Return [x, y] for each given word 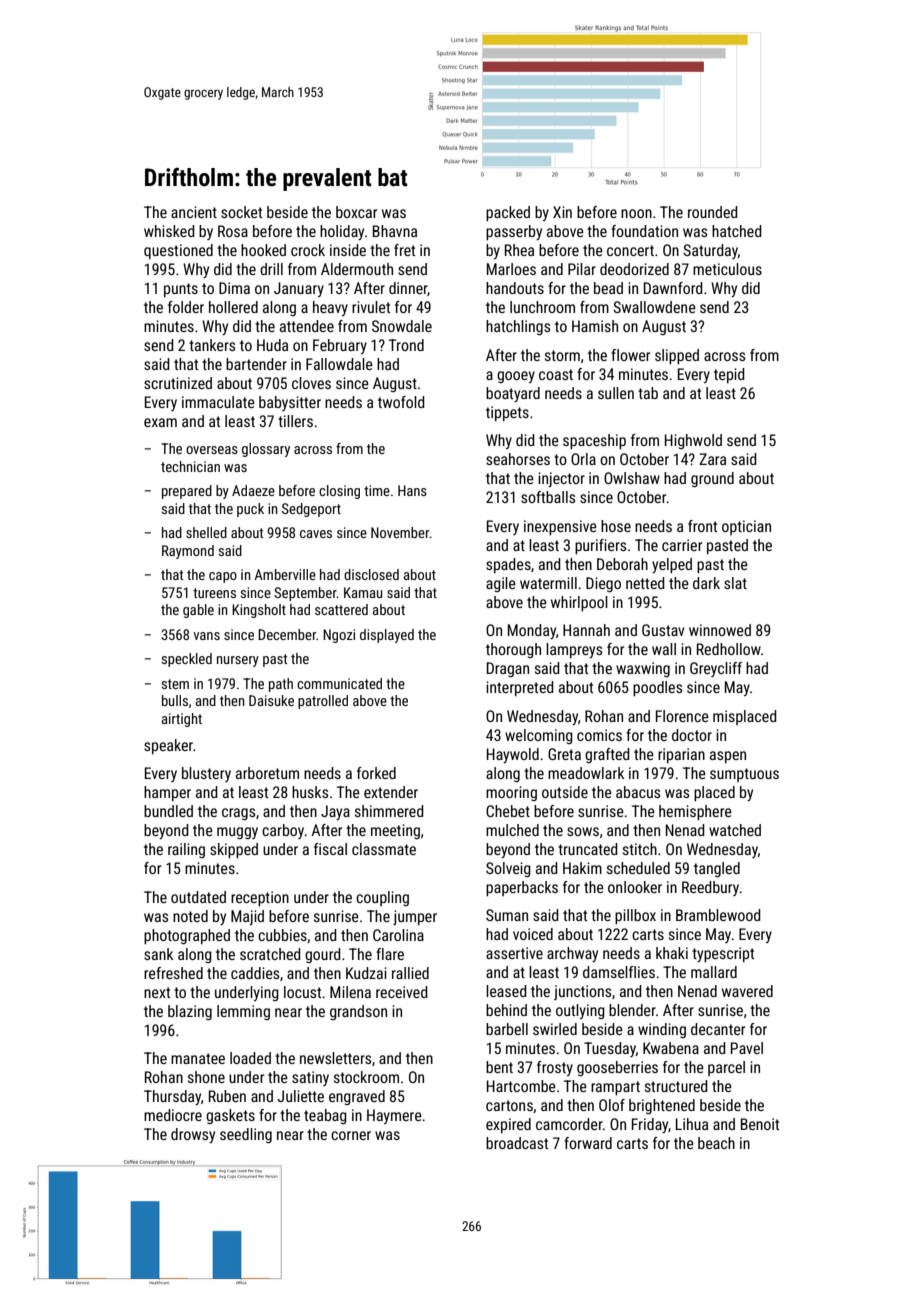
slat [735, 583]
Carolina [398, 935]
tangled [717, 869]
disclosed [371, 574]
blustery [206, 774]
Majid [247, 917]
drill [271, 269]
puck [250, 510]
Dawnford [673, 288]
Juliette [300, 1096]
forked [376, 773]
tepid [729, 375]
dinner [408, 289]
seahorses [518, 459]
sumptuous [744, 775]
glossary [266, 450]
